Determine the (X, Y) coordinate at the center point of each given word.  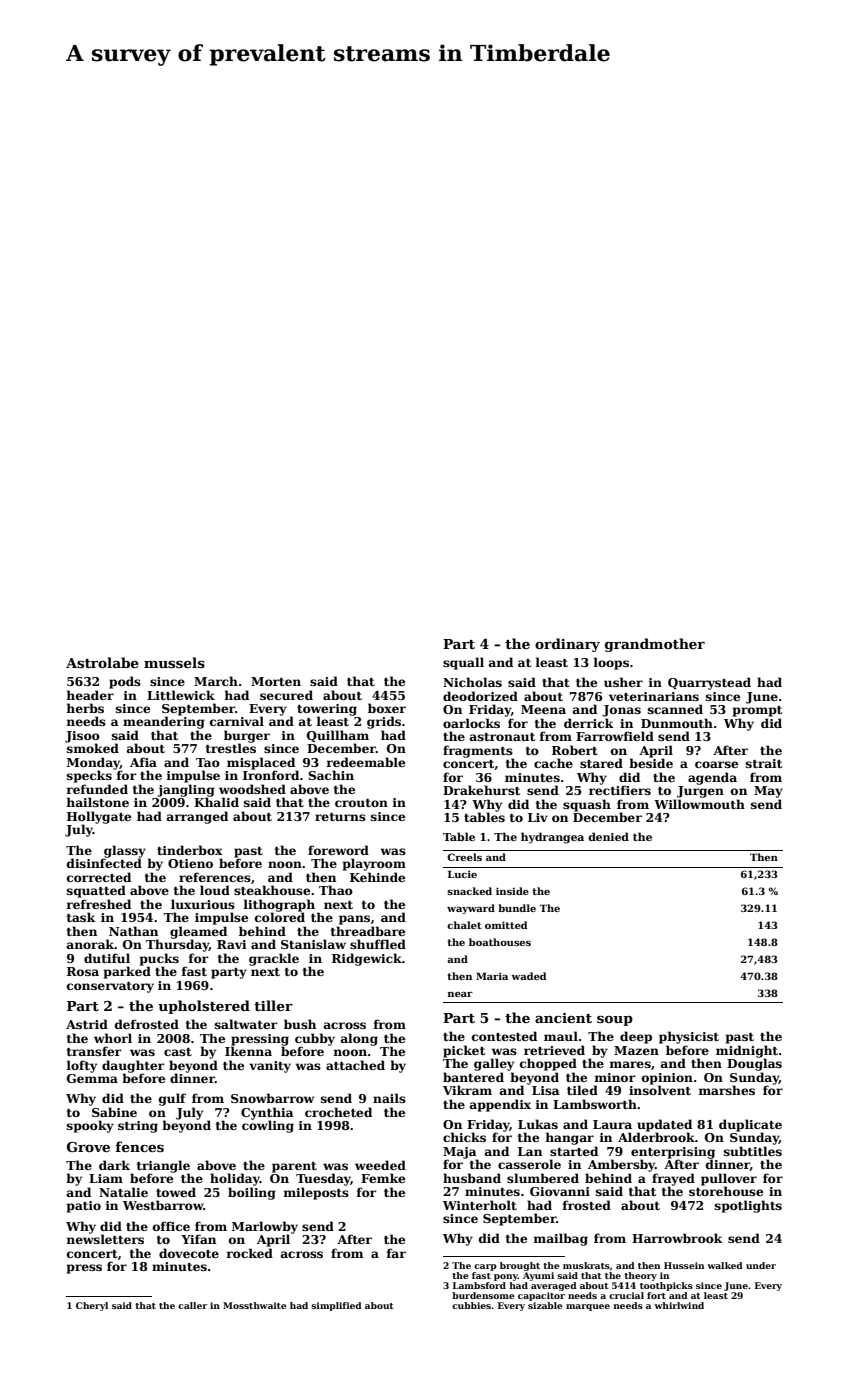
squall (463, 663)
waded (528, 976)
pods (125, 682)
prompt (757, 711)
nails (389, 1098)
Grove (88, 1147)
